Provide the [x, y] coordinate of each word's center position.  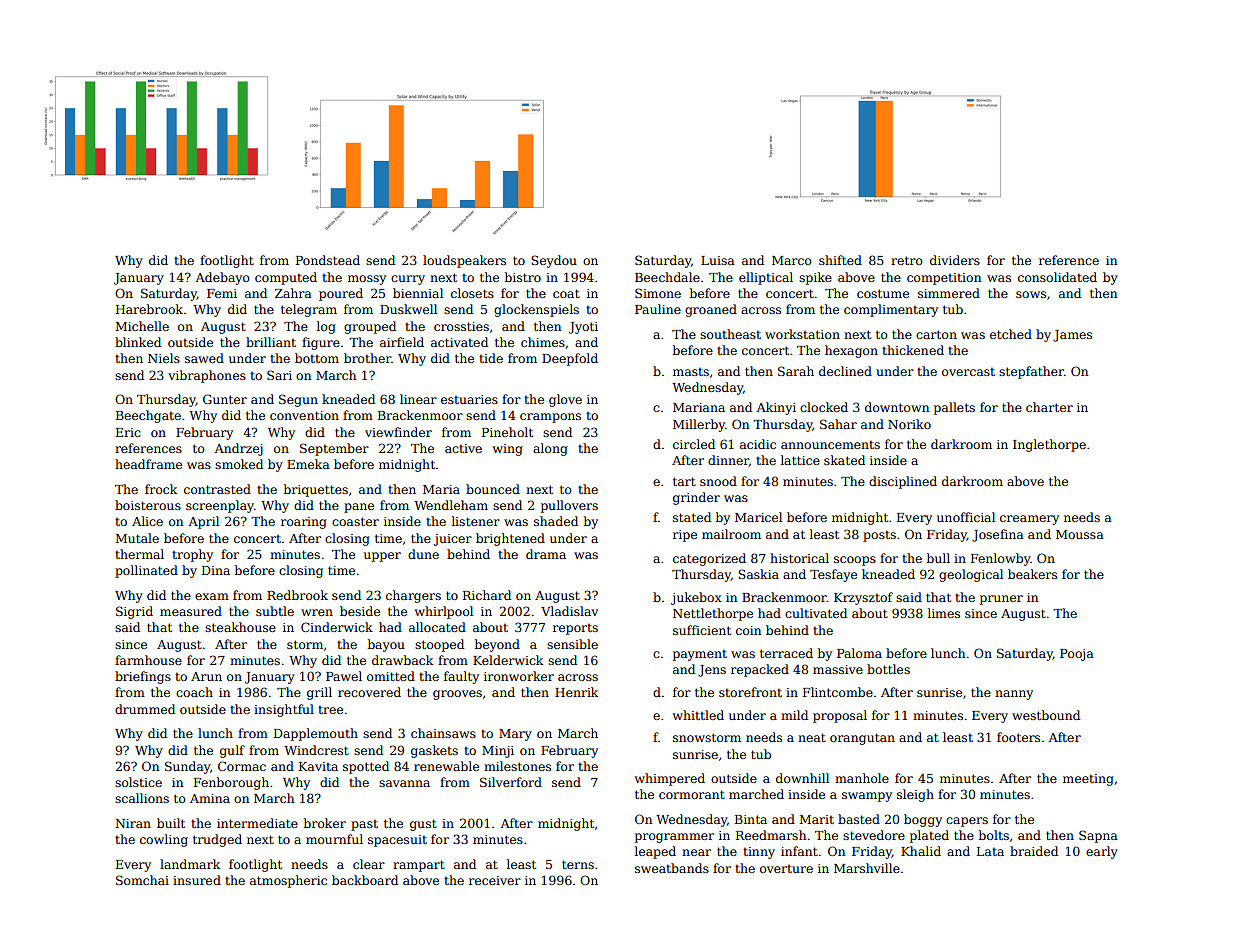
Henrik [576, 692]
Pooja [1077, 655]
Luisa [718, 260]
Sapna [1098, 836]
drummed [145, 709]
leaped [655, 852]
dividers [955, 260]
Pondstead [328, 260]
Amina [210, 798]
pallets [954, 408]
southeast [730, 334]
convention [304, 415]
